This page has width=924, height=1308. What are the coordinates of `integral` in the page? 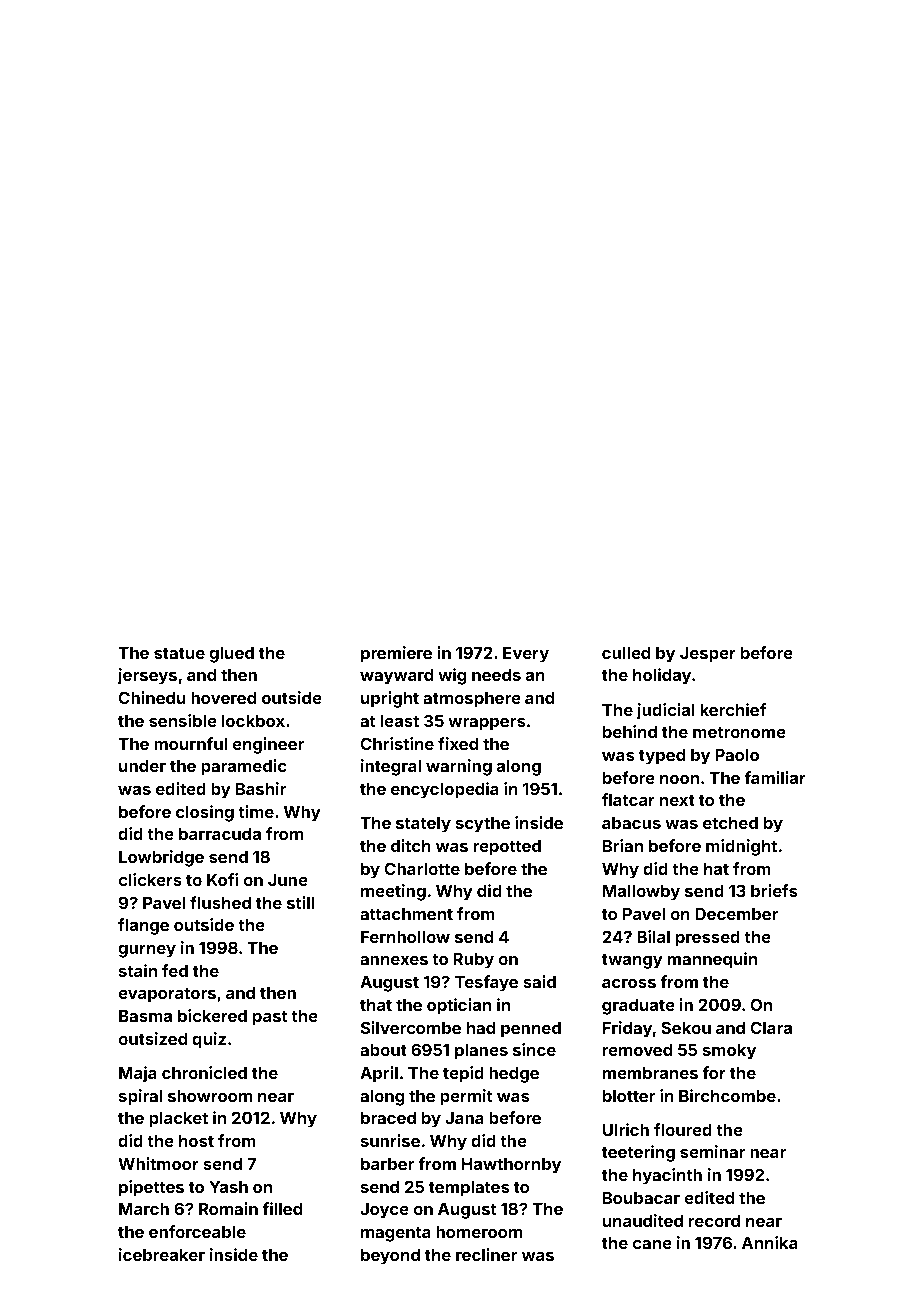 It's located at (391, 767).
